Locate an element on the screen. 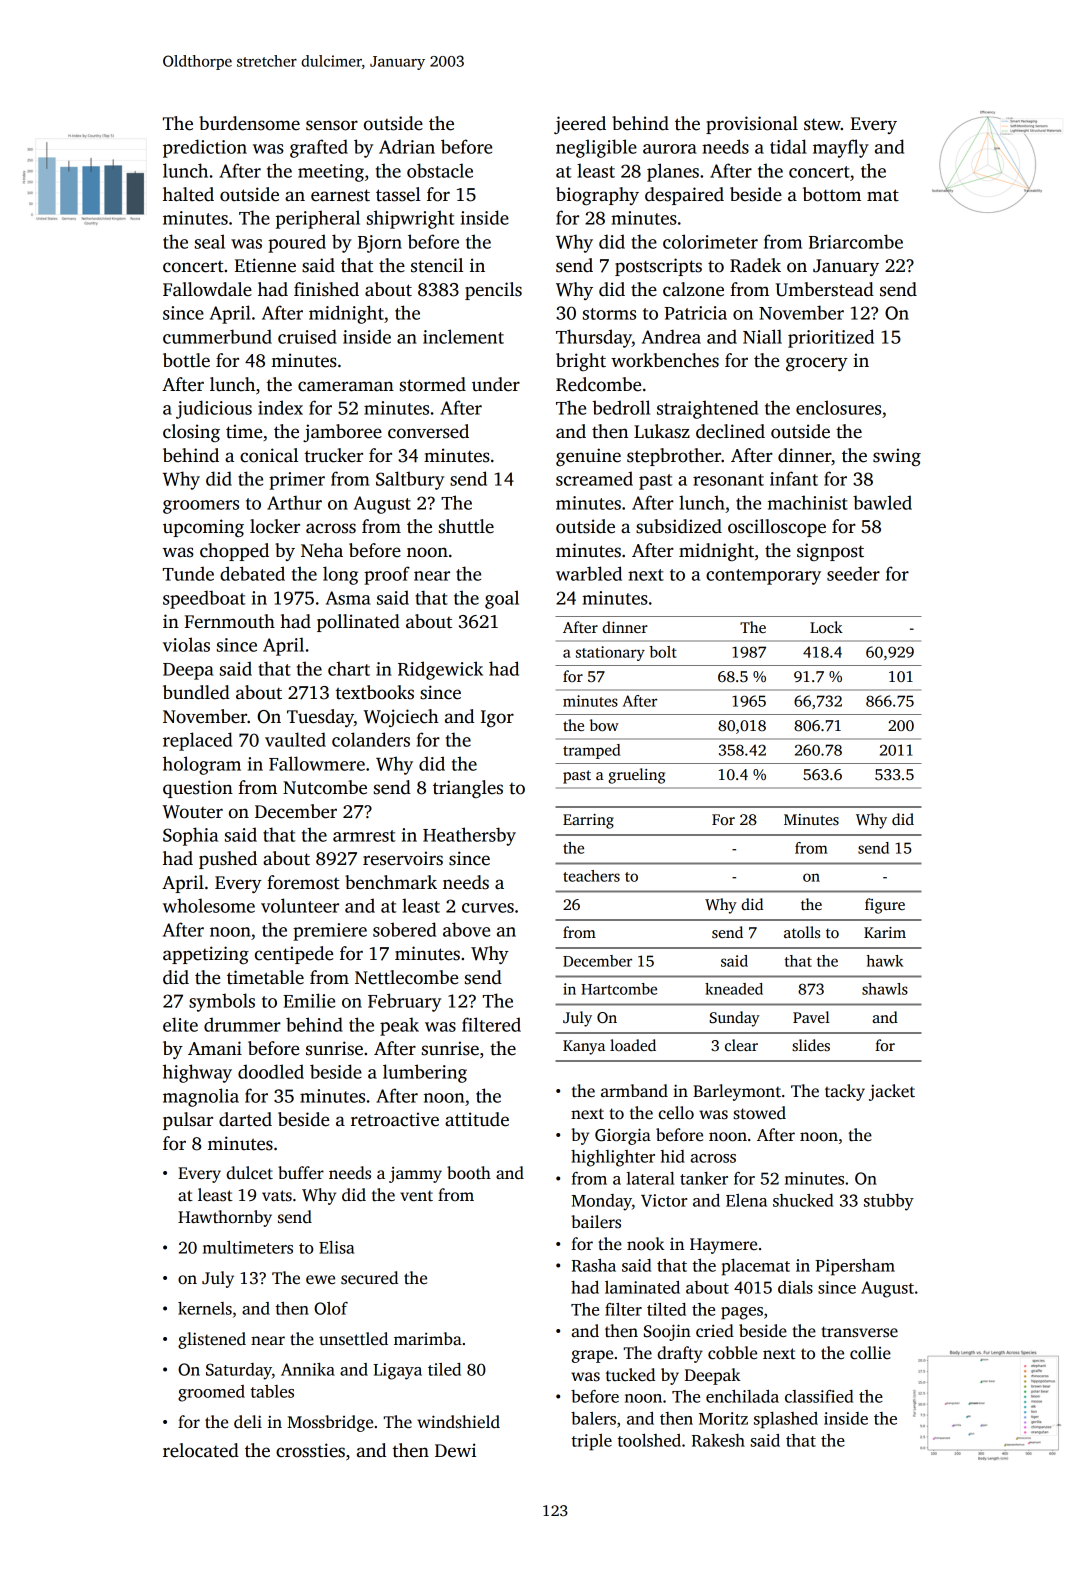 The width and height of the screenshot is (1084, 1569). shuttle is located at coordinates (466, 526).
